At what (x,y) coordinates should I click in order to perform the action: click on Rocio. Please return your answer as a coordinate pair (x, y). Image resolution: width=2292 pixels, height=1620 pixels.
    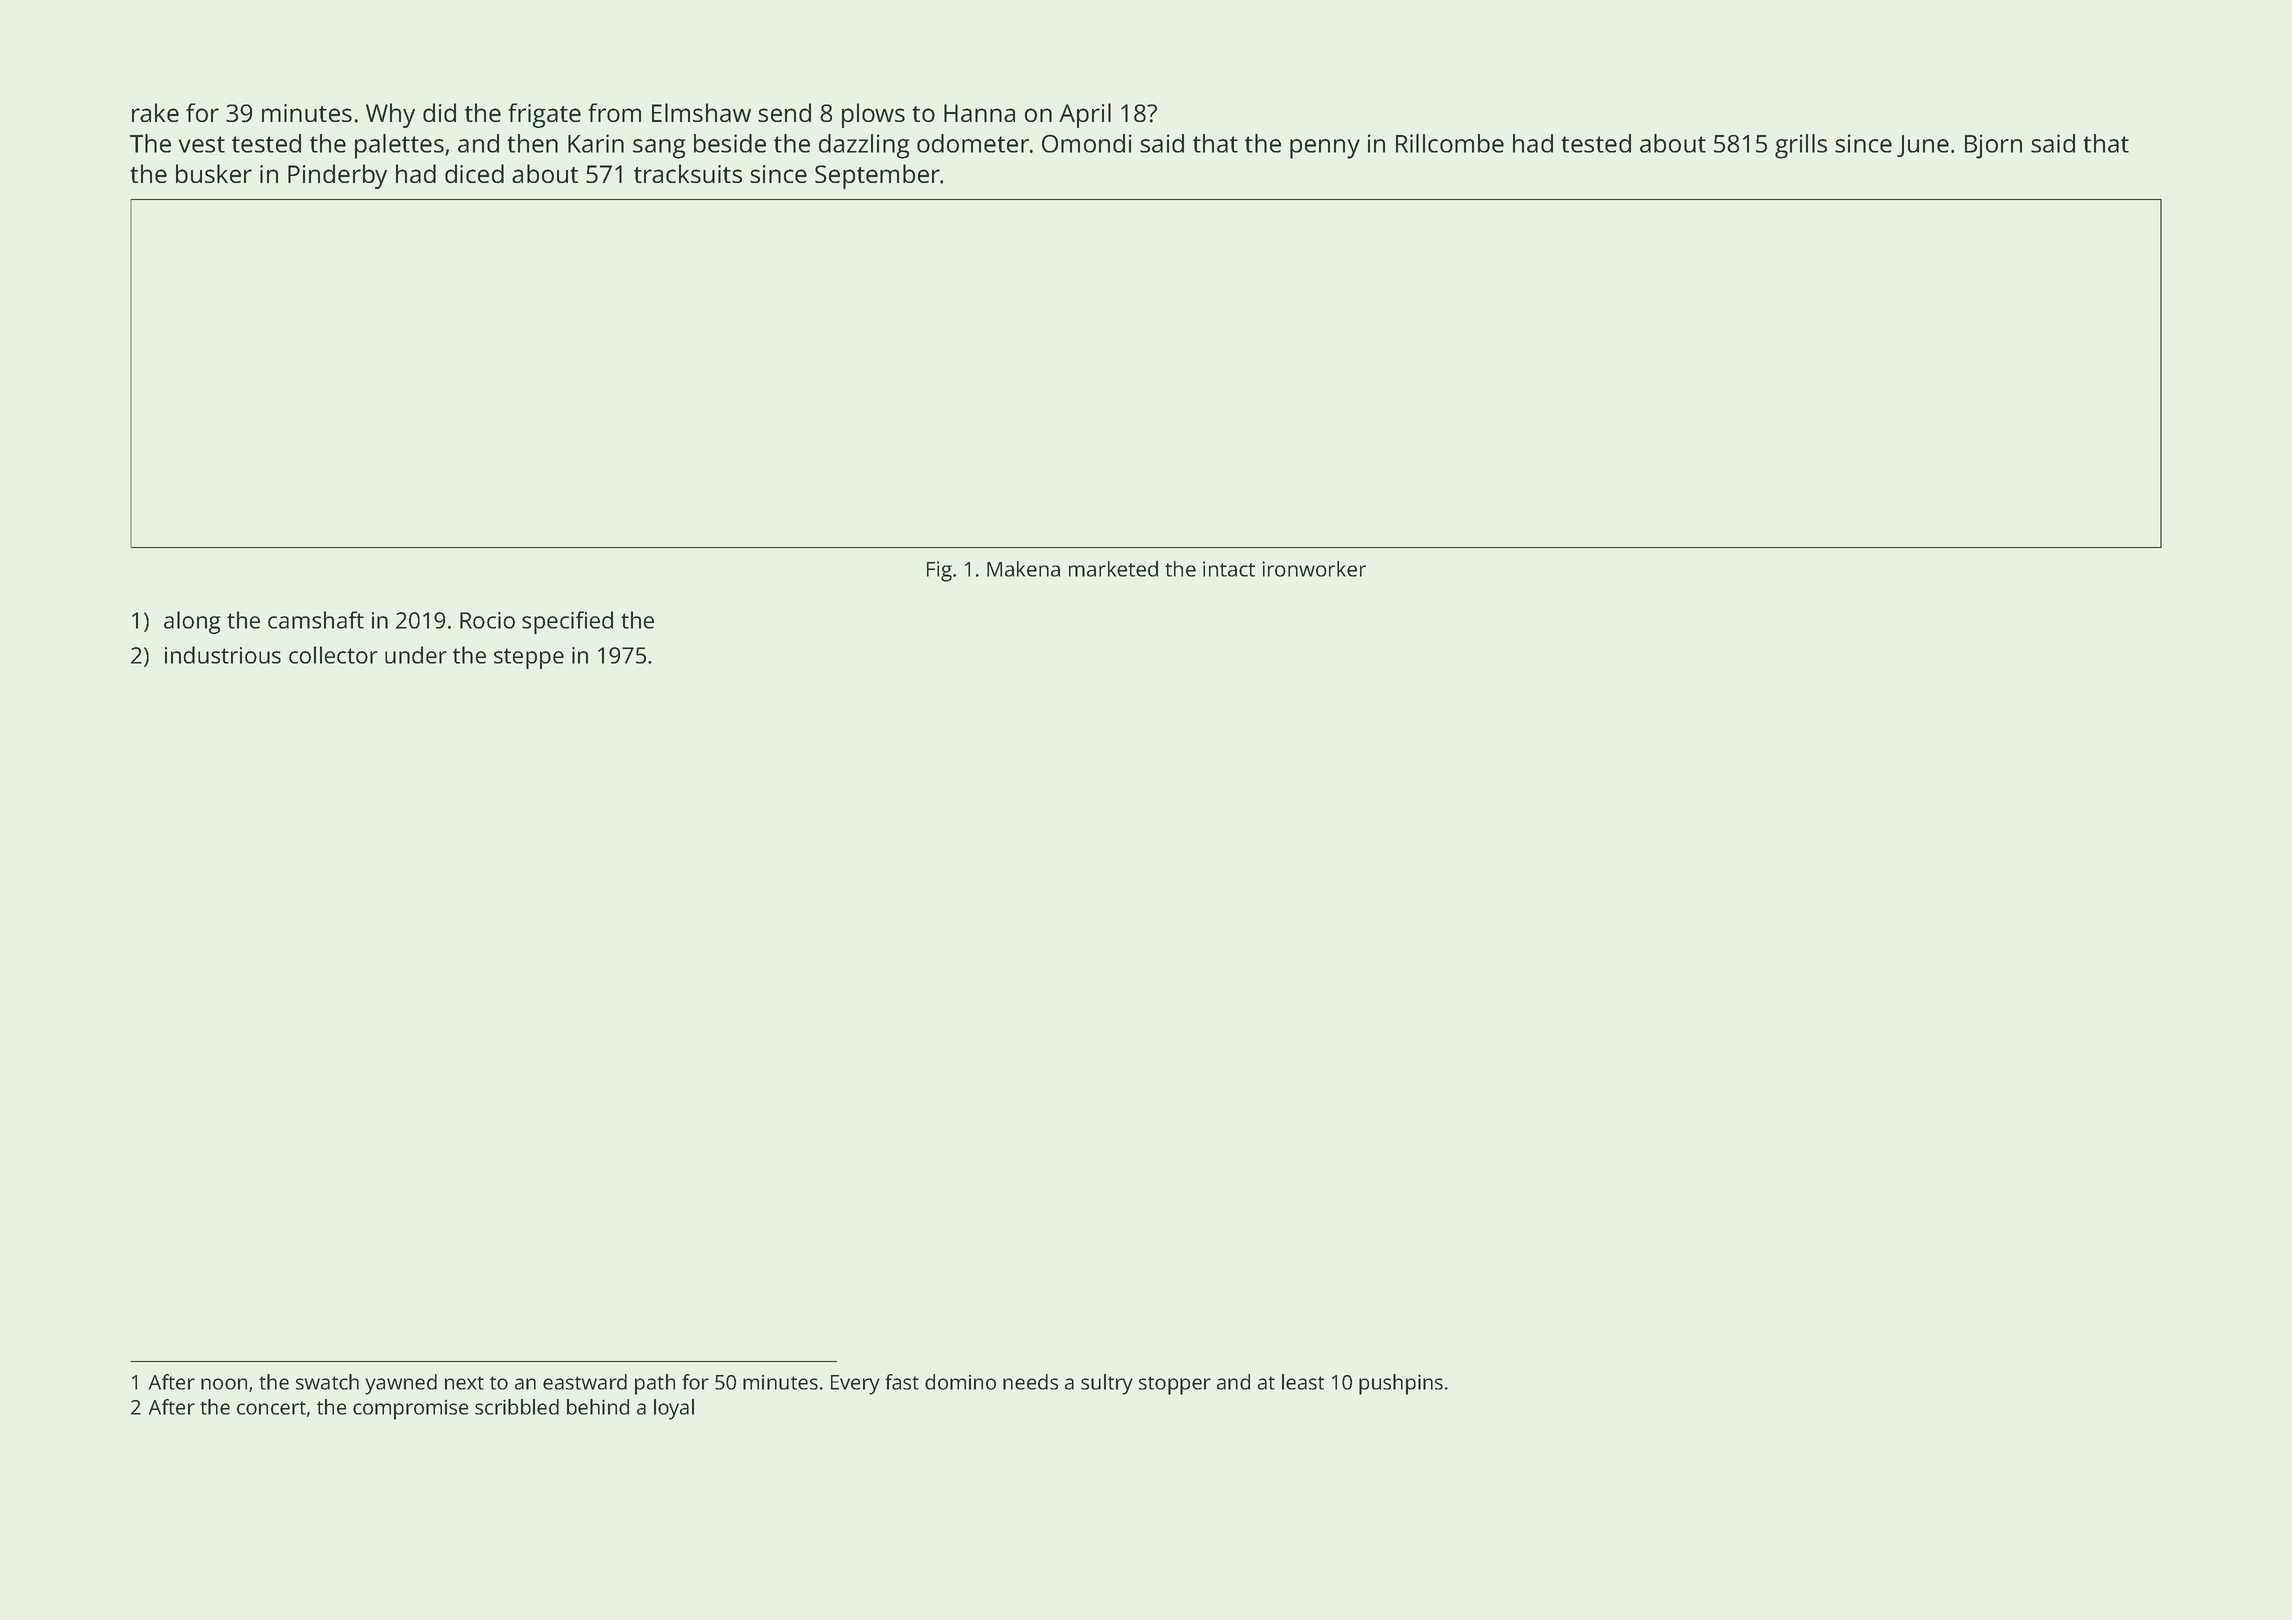
    Looking at the image, I should click on (487, 620).
